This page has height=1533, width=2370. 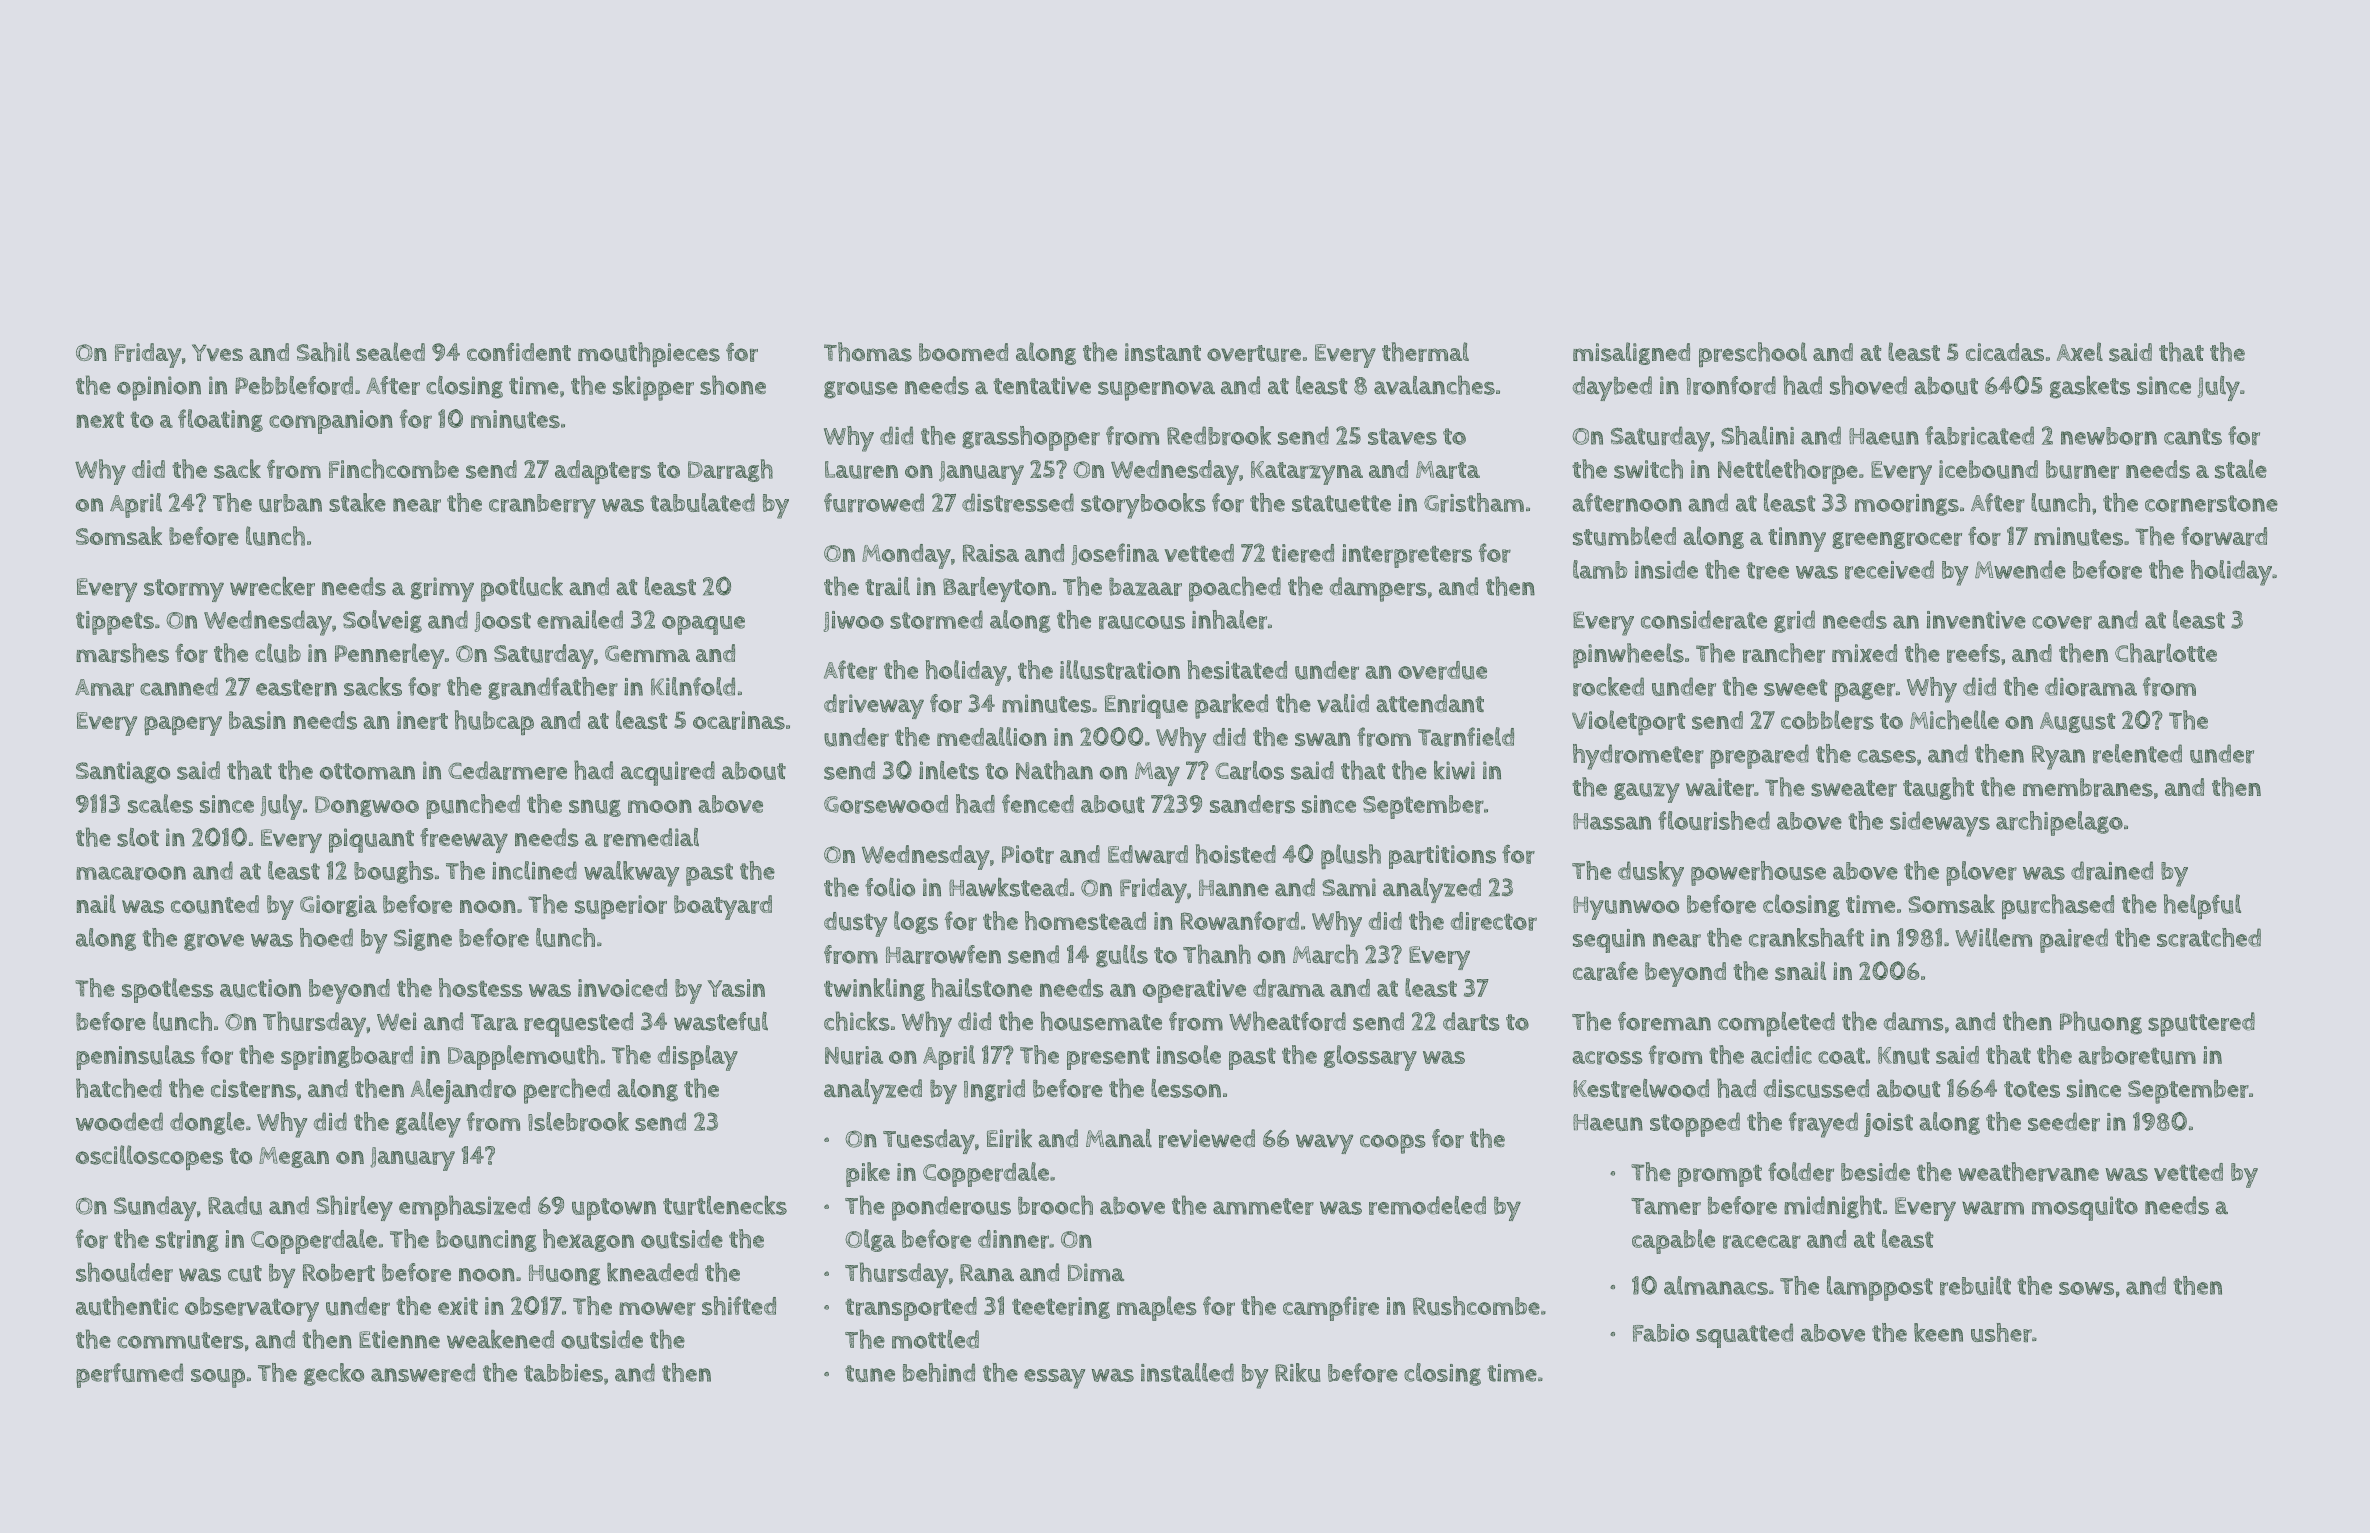 I want to click on diorama, so click(x=2091, y=686).
